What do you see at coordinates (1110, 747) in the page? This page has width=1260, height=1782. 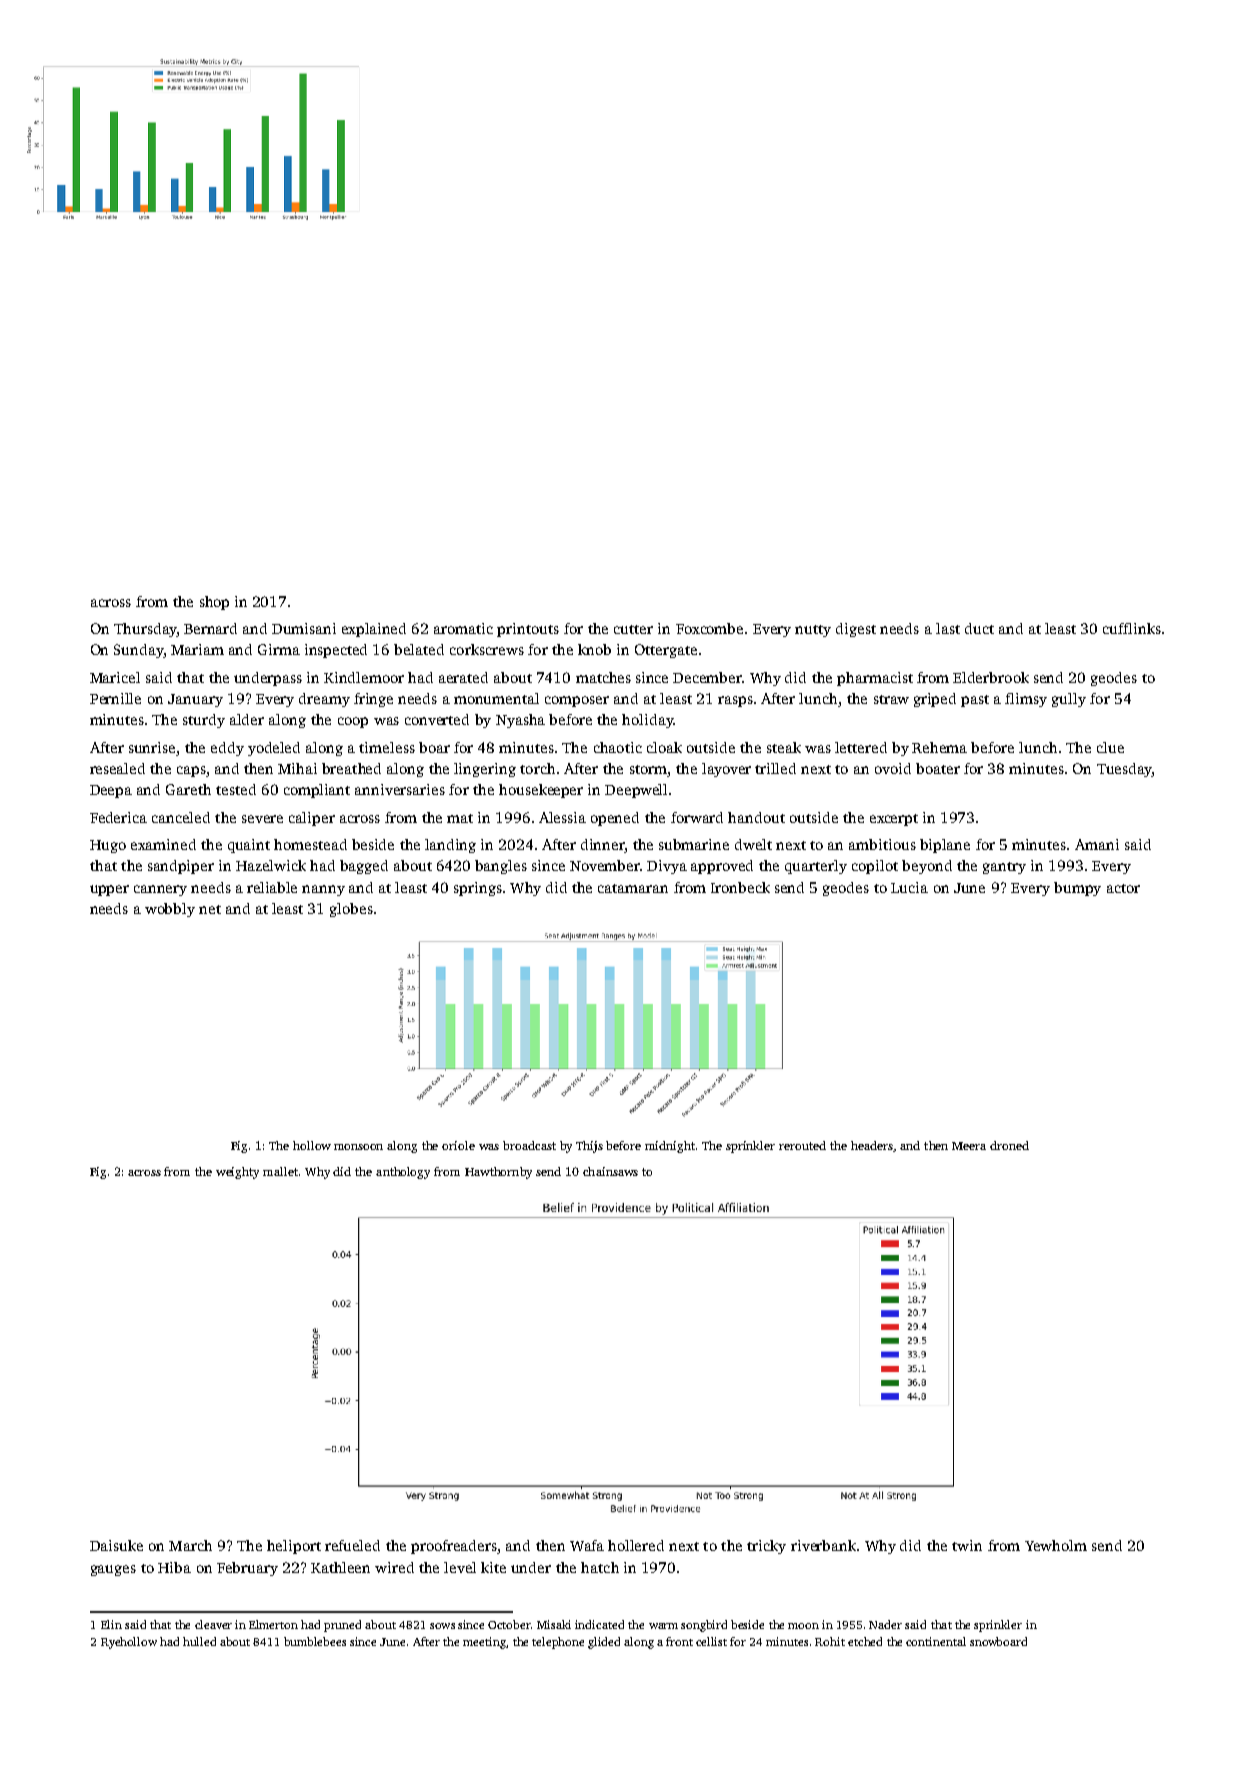 I see `clue` at bounding box center [1110, 747].
